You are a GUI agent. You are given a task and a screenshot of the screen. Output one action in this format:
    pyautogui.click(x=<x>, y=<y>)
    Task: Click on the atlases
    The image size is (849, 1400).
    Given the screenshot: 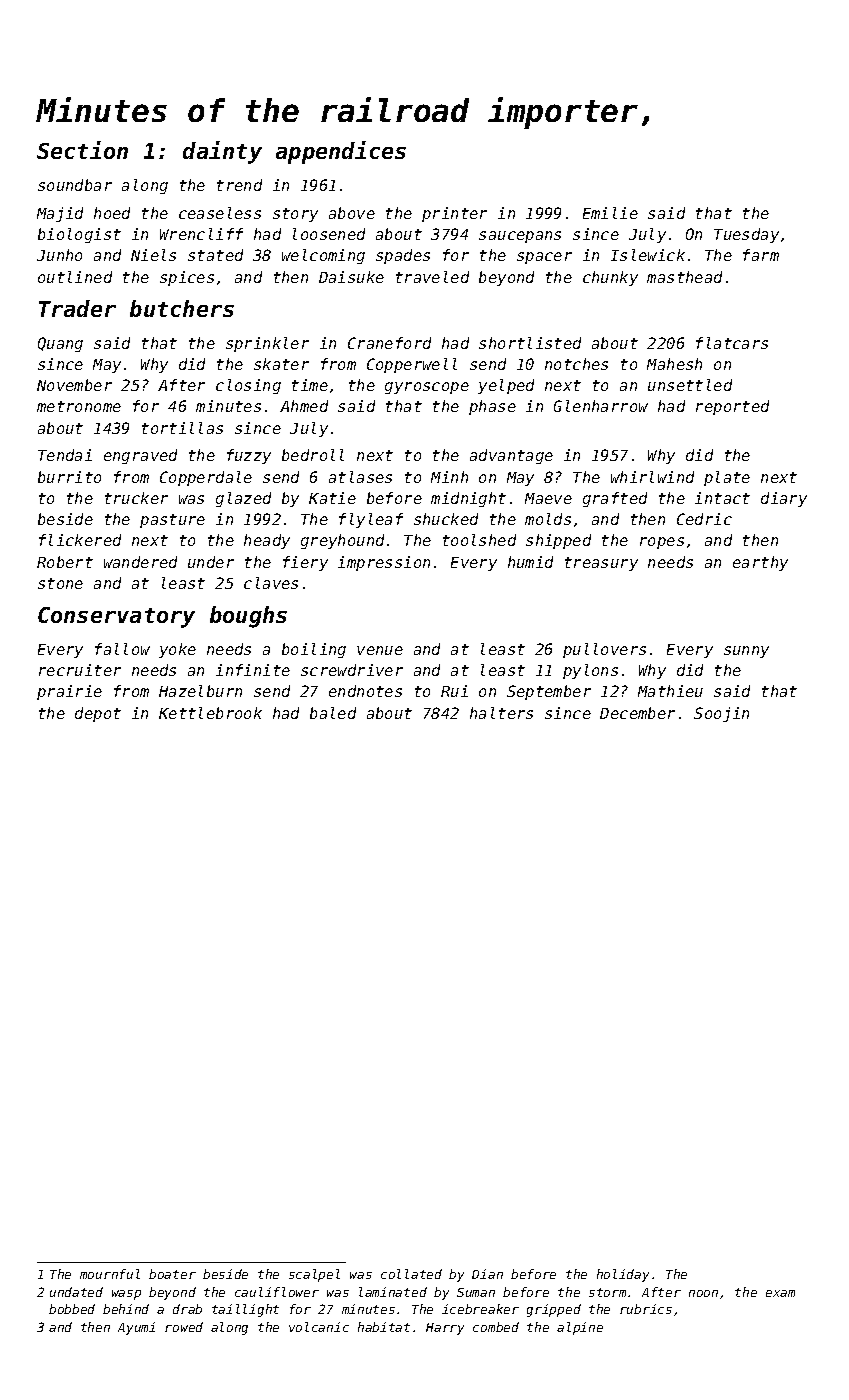 What is the action you would take?
    pyautogui.click(x=360, y=477)
